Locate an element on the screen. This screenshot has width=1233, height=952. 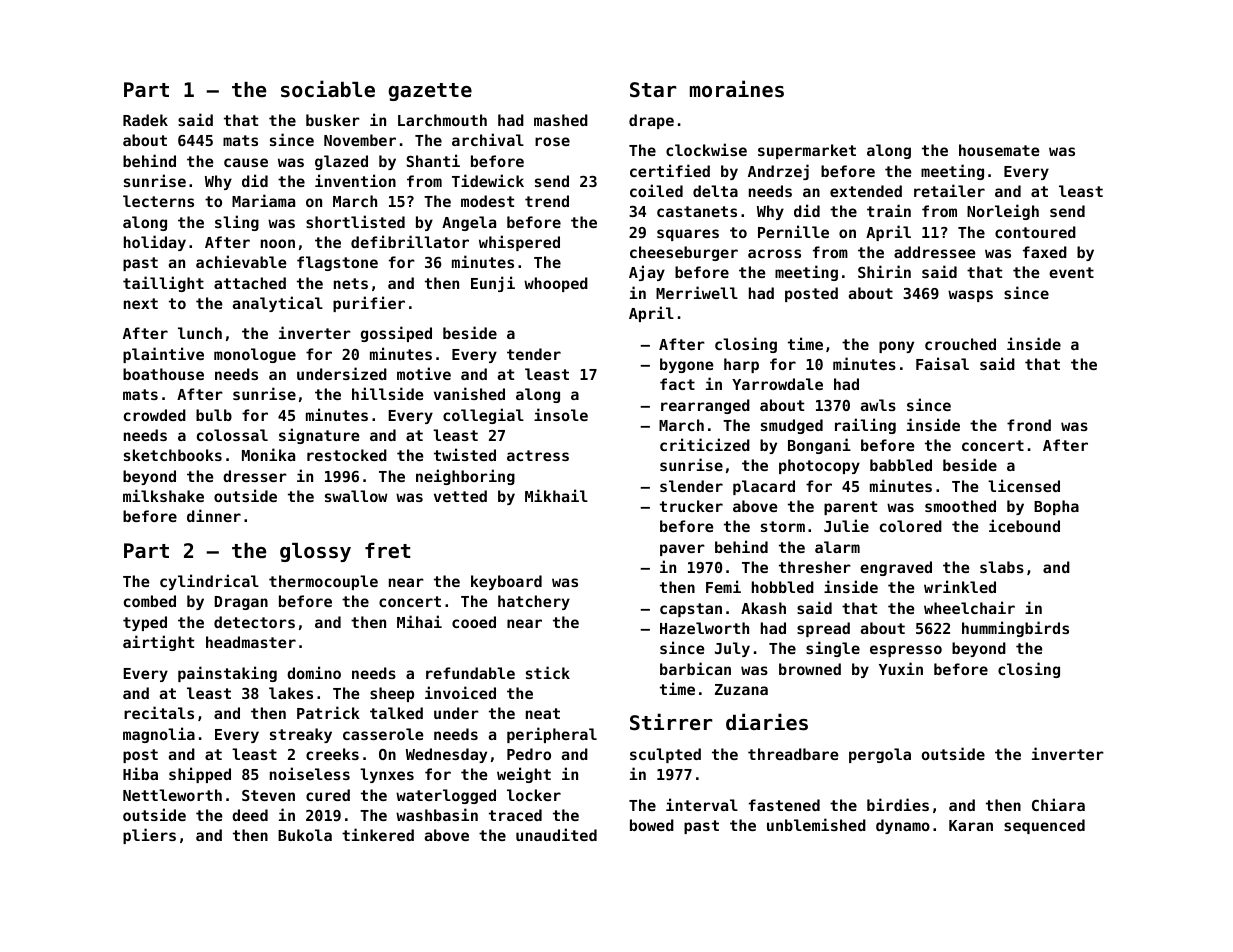
moraines is located at coordinates (737, 89).
